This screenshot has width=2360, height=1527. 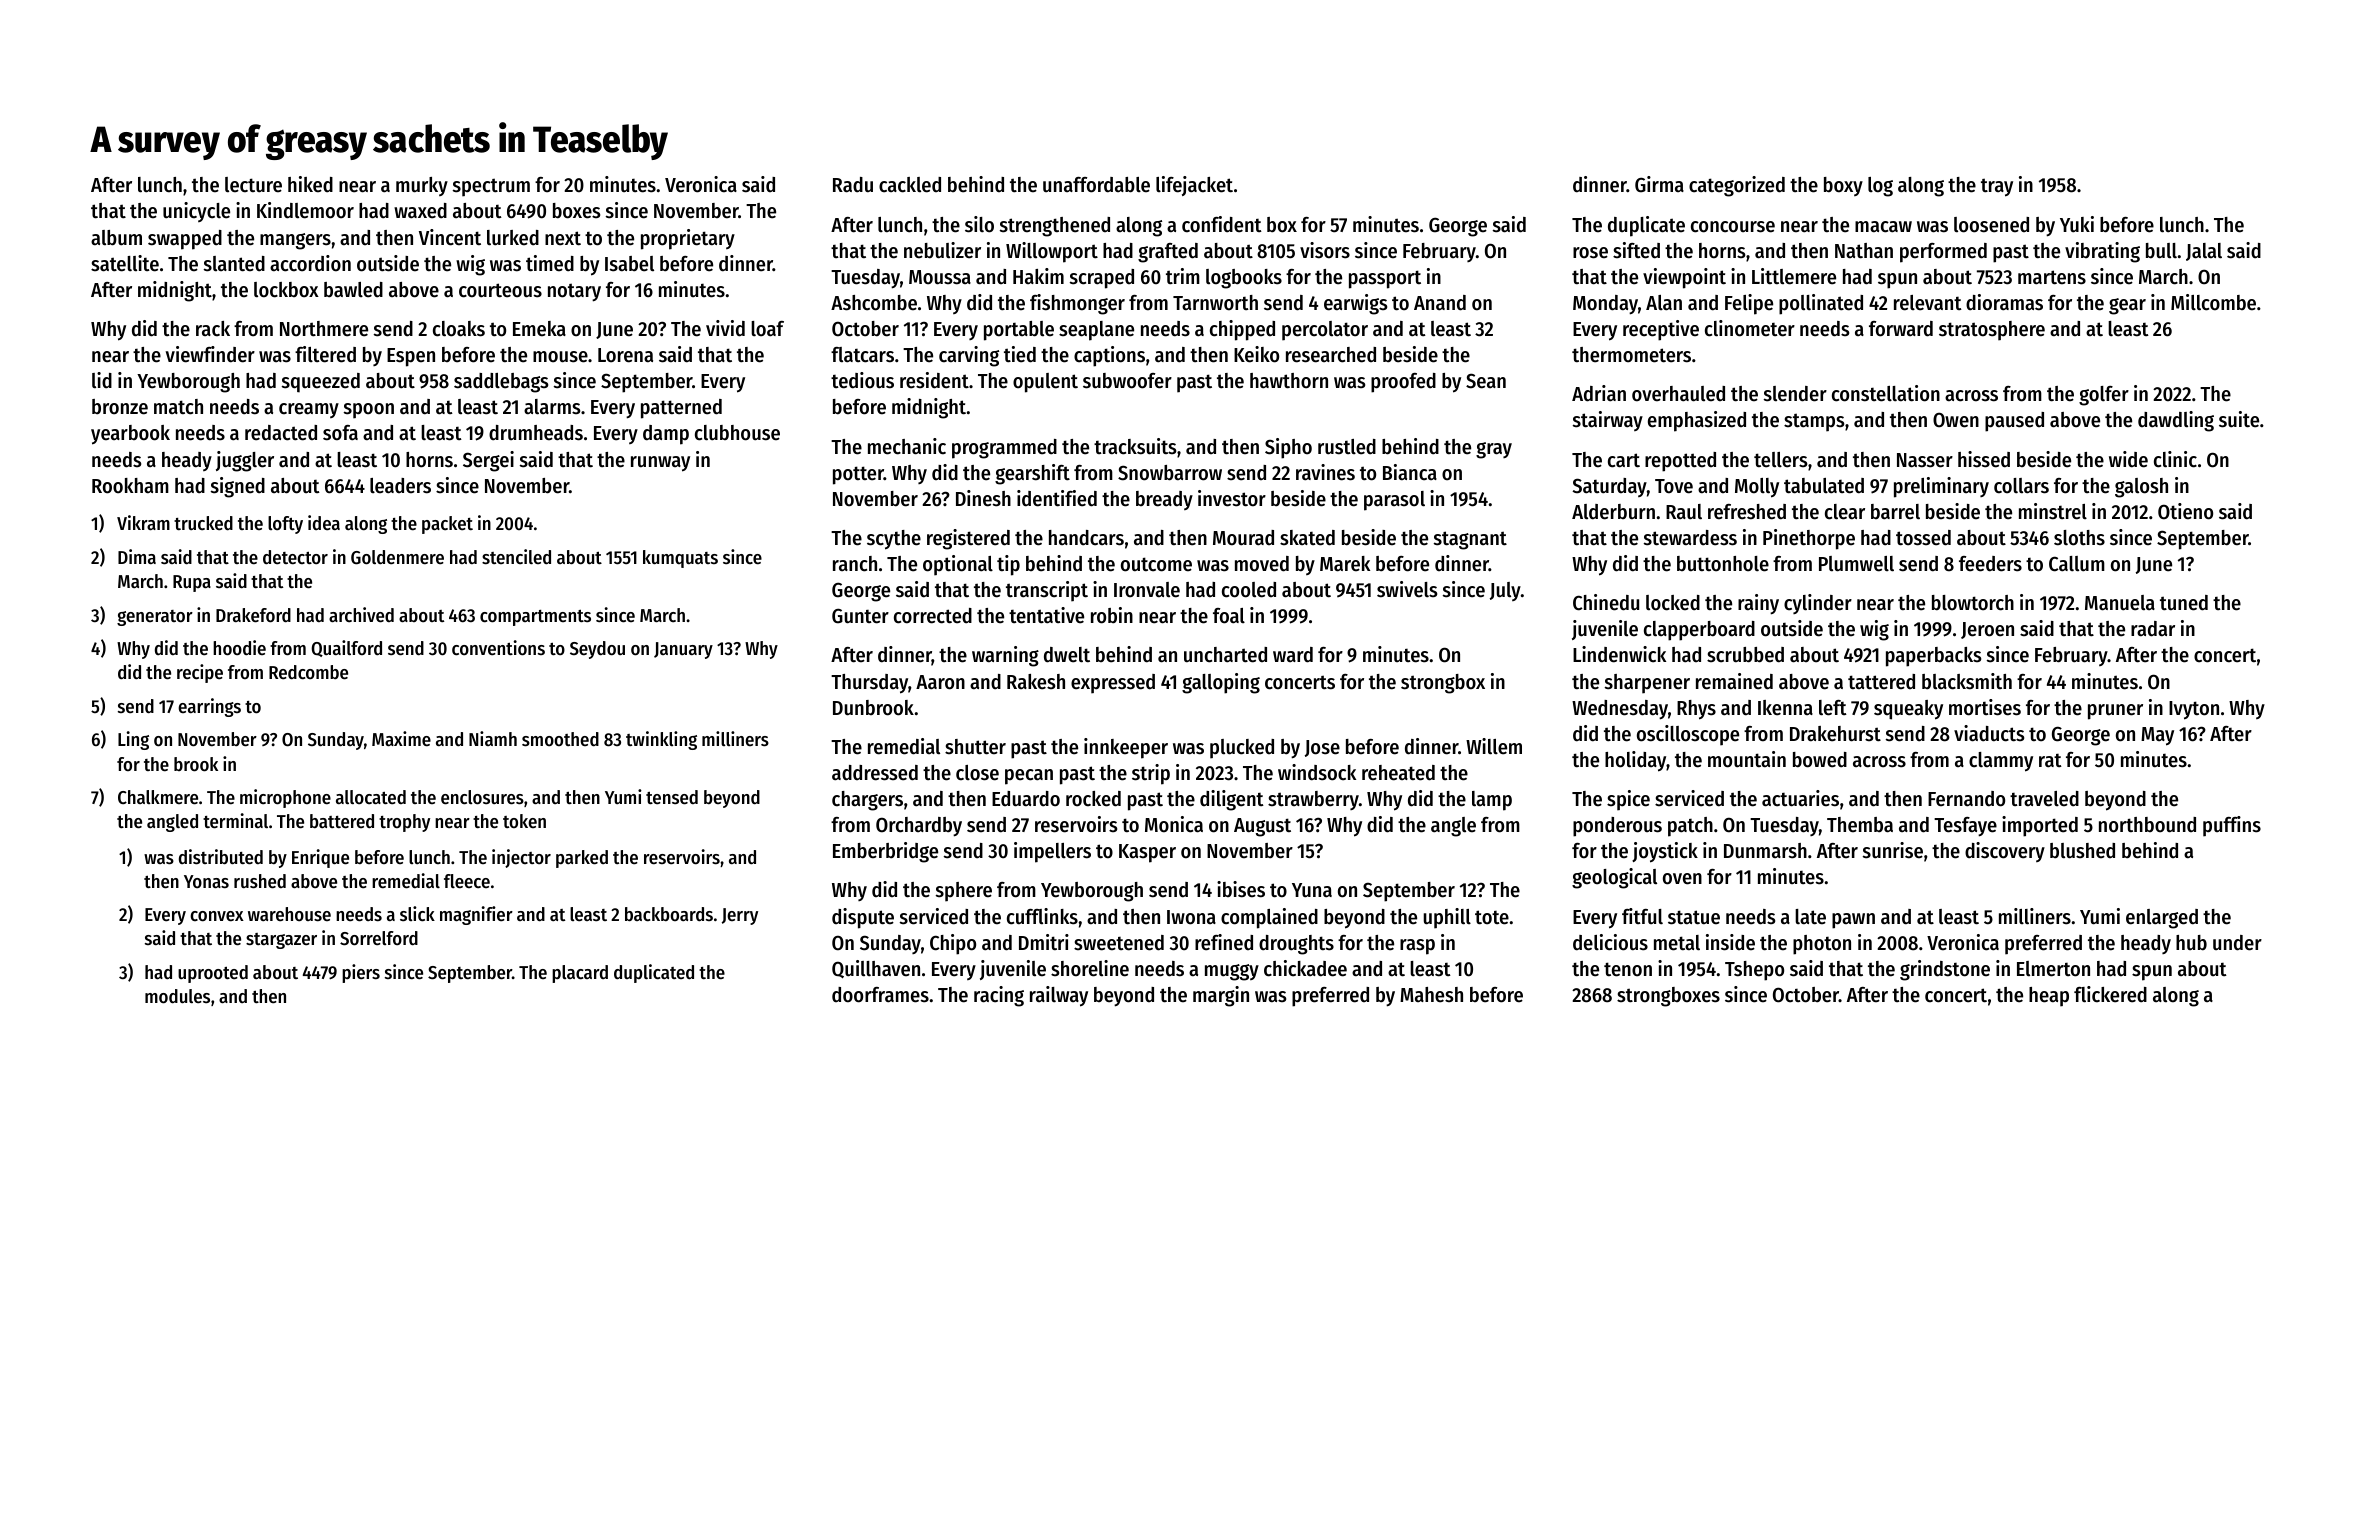 I want to click on stagnant, so click(x=1470, y=540).
